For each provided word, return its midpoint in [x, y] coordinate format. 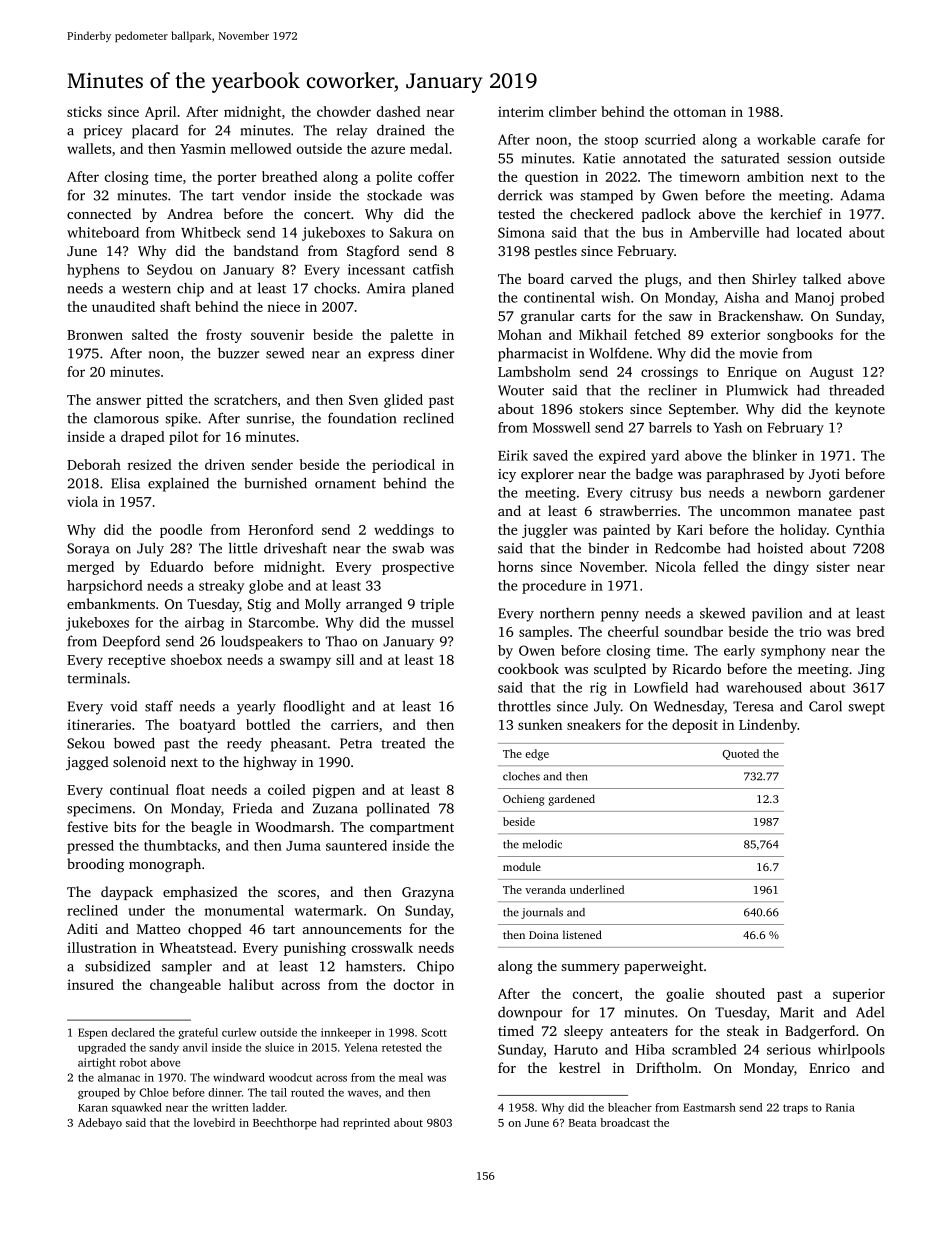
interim [521, 112]
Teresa [753, 706]
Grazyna [428, 893]
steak [743, 1030]
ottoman [700, 112]
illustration [102, 947]
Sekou [86, 743]
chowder [344, 111]
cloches [521, 776]
